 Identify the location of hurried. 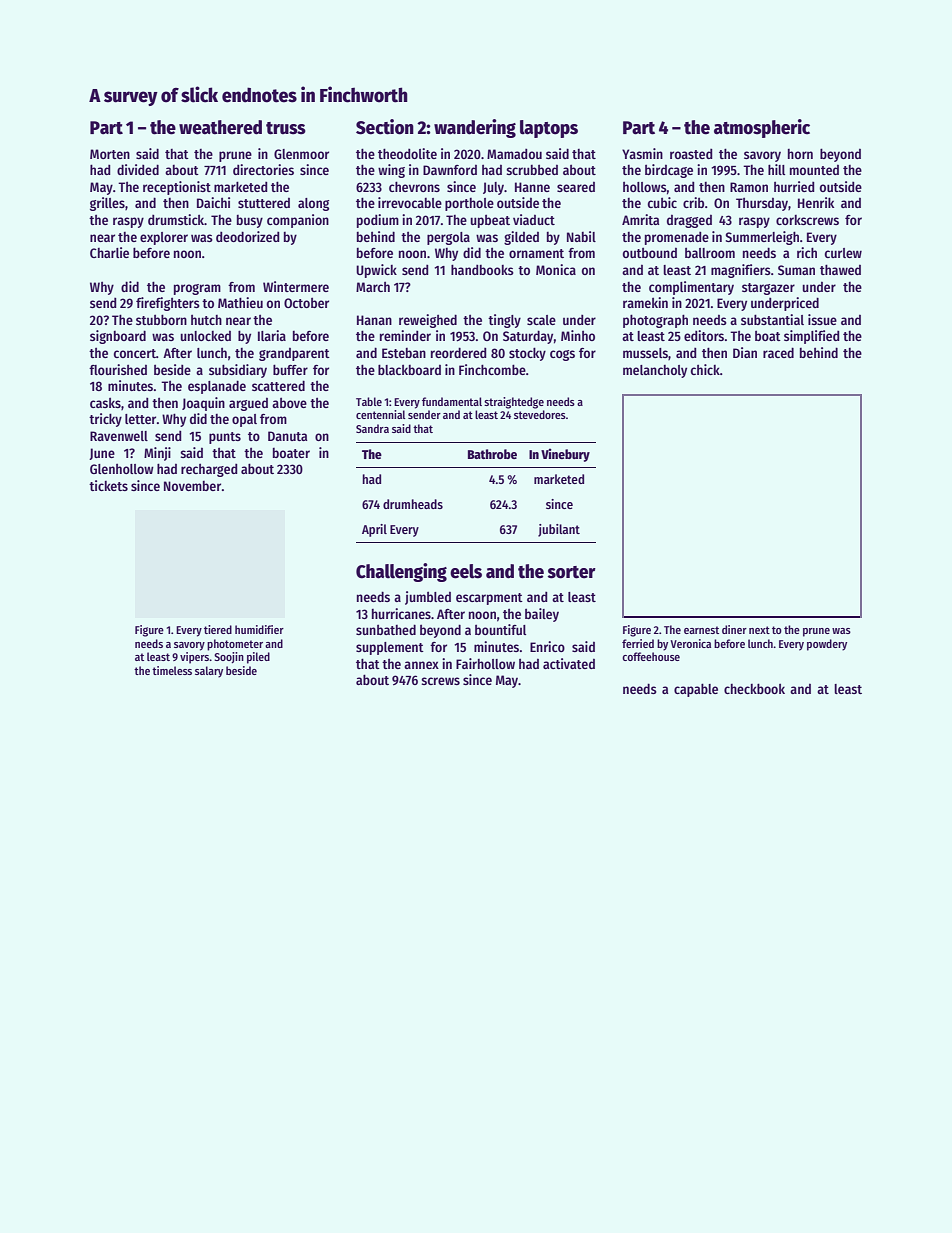
(794, 186).
